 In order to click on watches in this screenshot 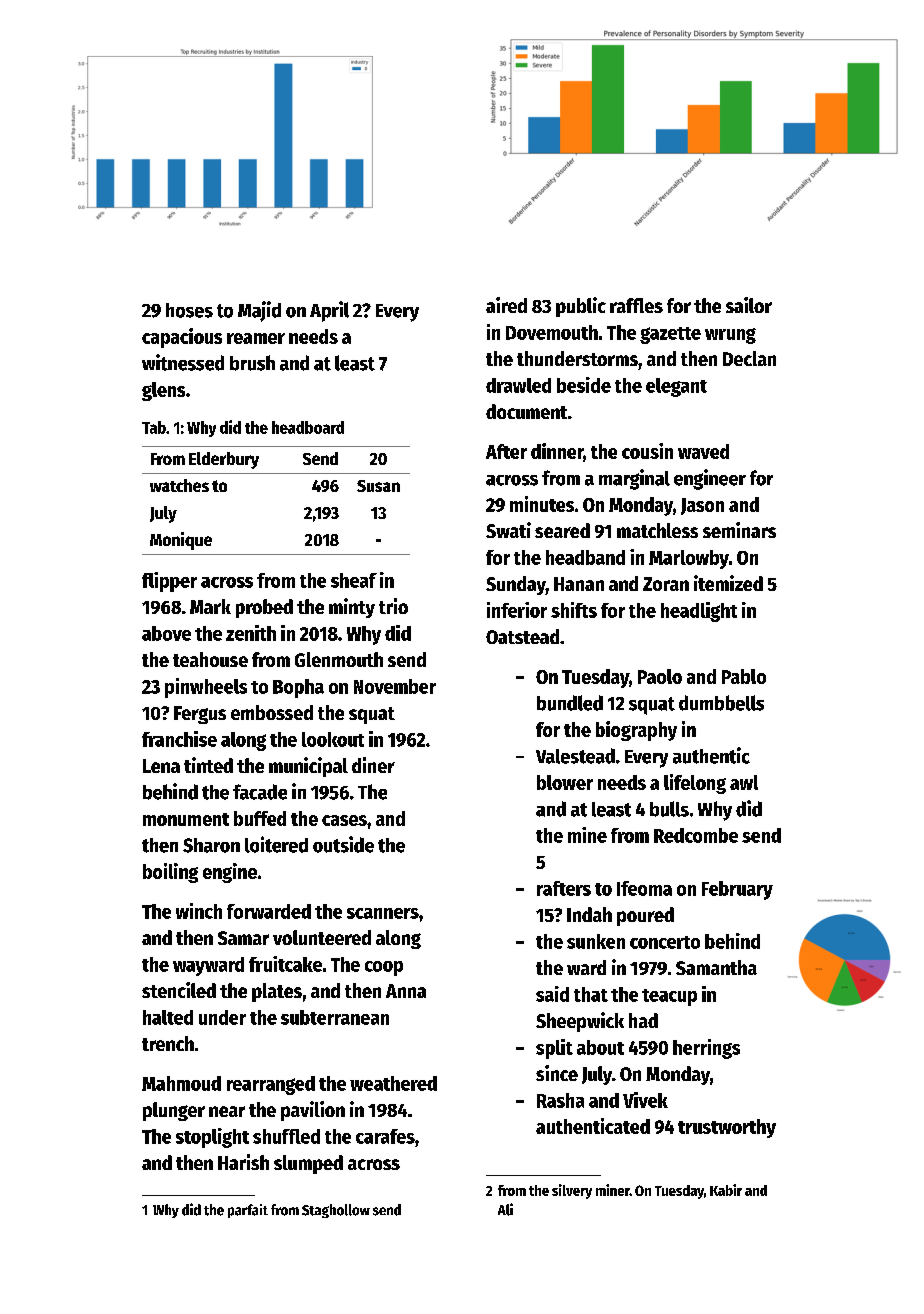, I will do `click(179, 485)`.
